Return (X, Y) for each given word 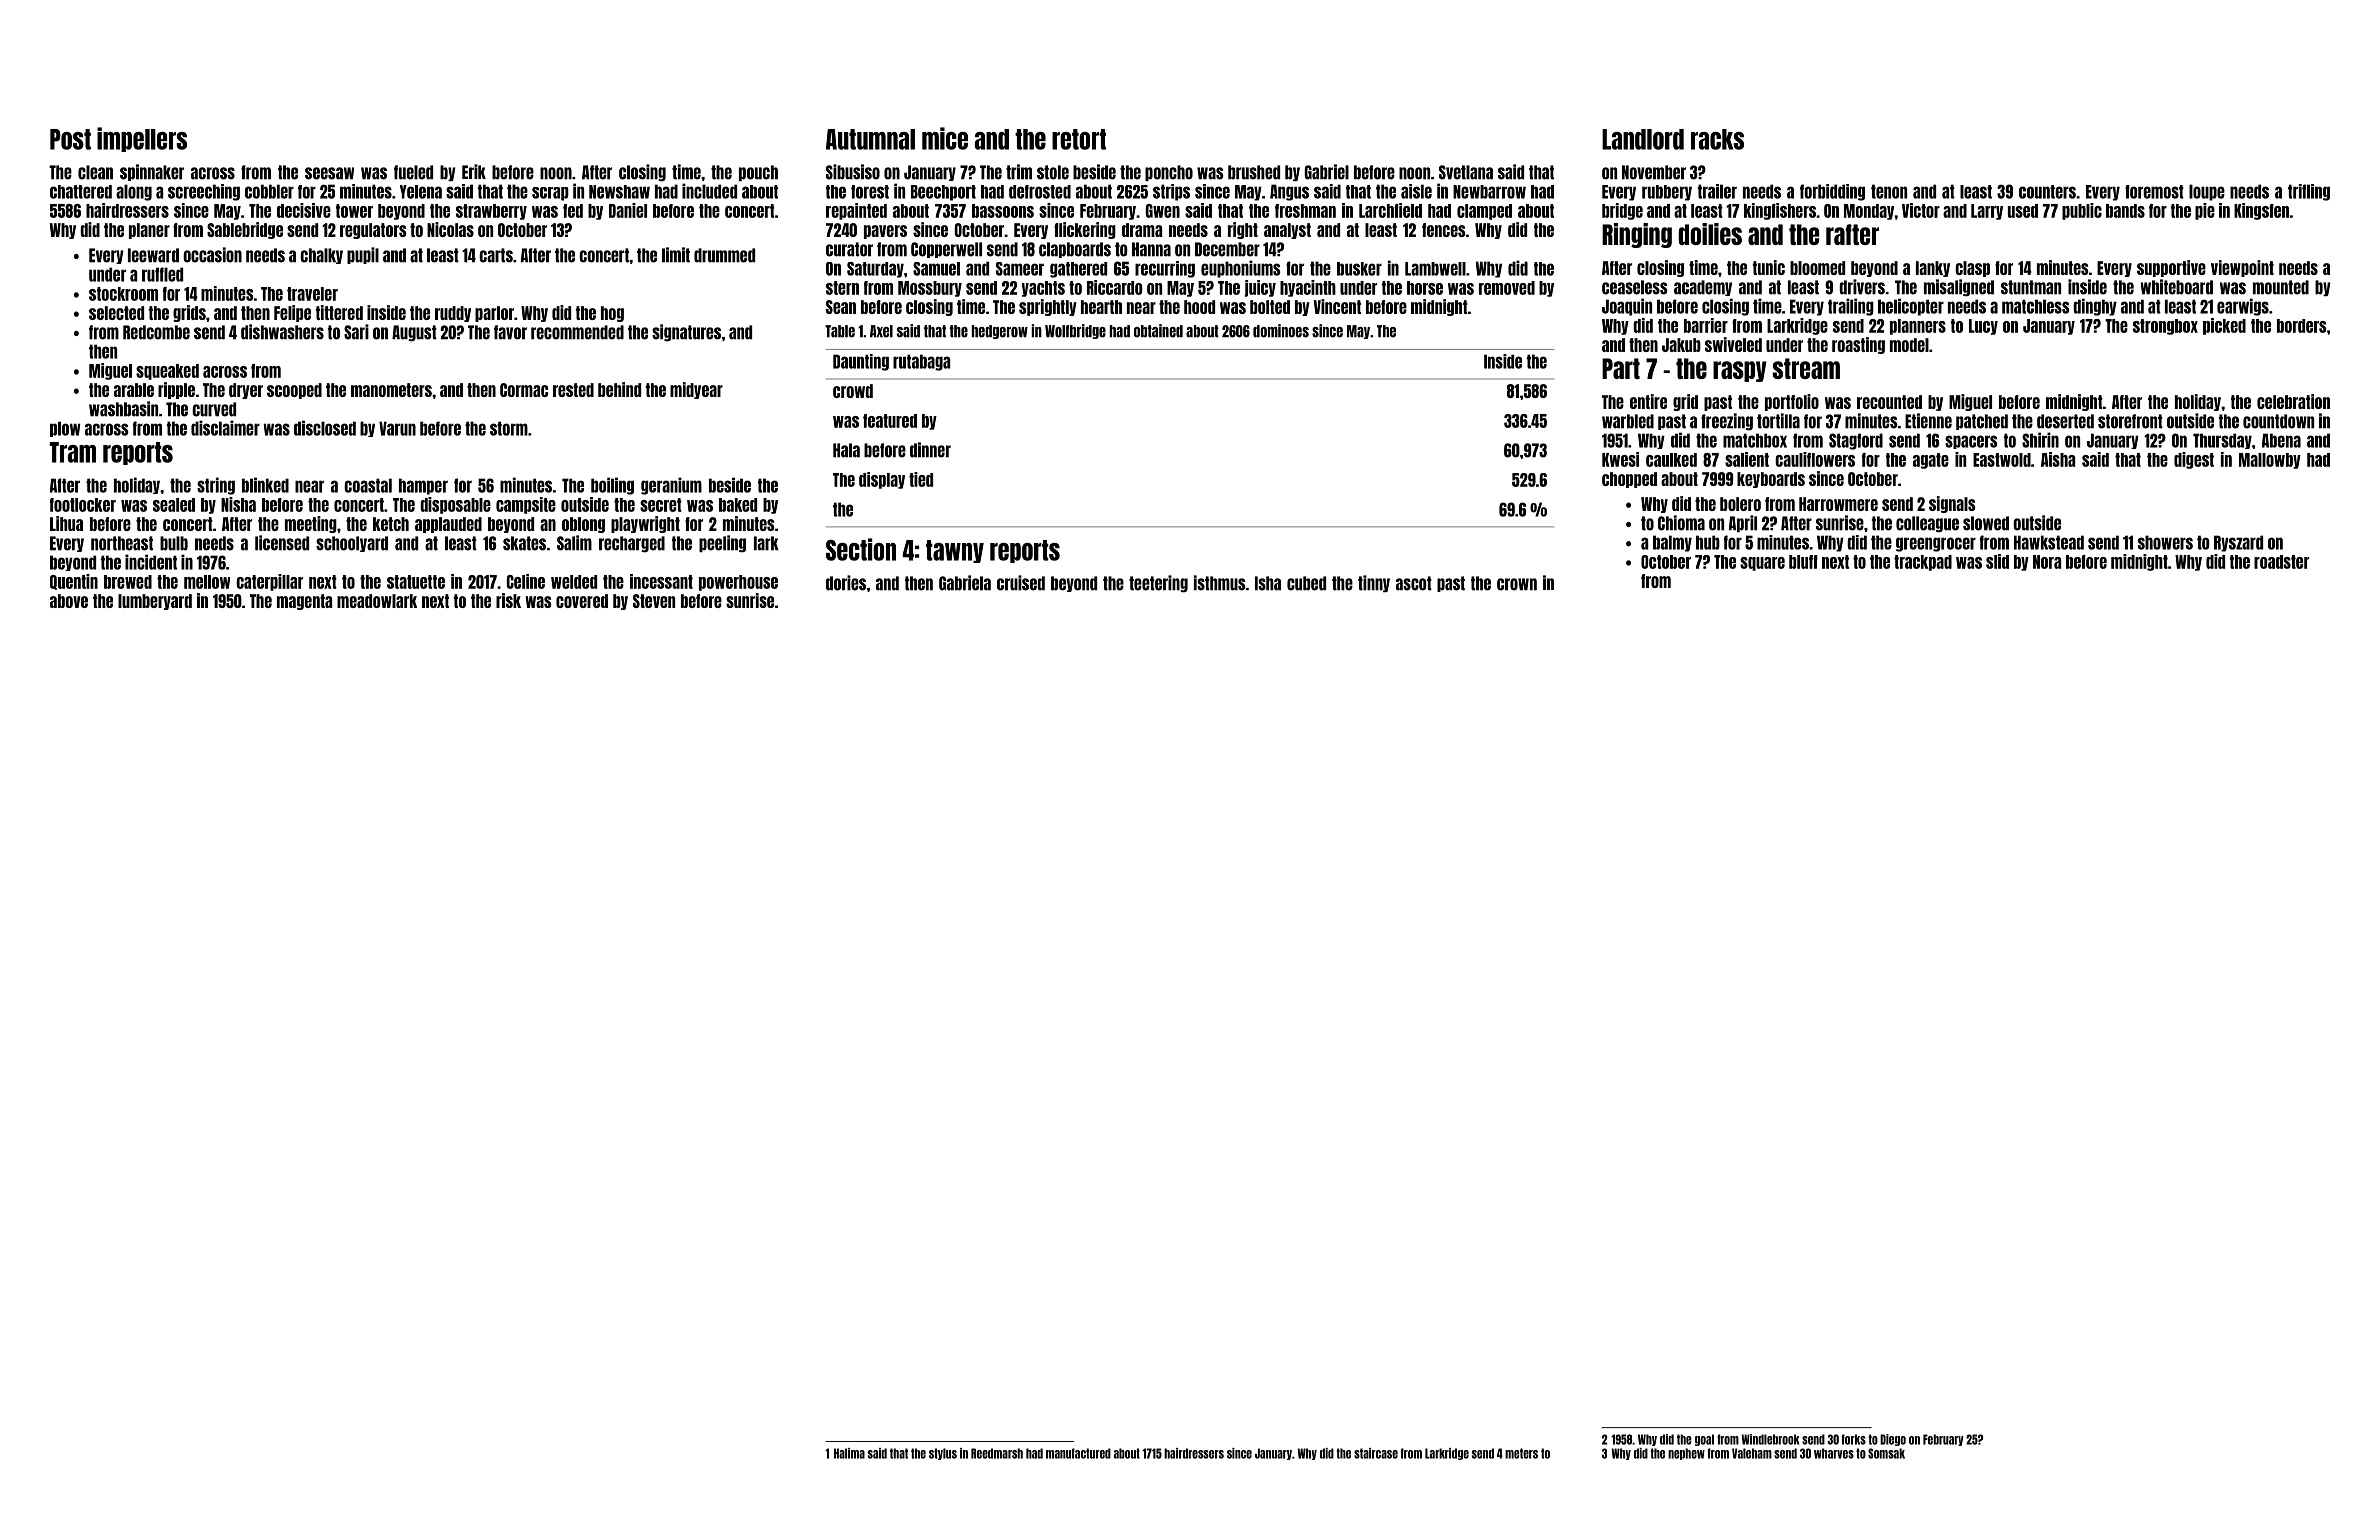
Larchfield (1390, 210)
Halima (849, 1453)
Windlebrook (1770, 1439)
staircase (1376, 1453)
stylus (943, 1454)
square (1762, 564)
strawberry (491, 212)
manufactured (1078, 1453)
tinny (1374, 583)
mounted (2281, 287)
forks (1853, 1439)
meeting (311, 524)
